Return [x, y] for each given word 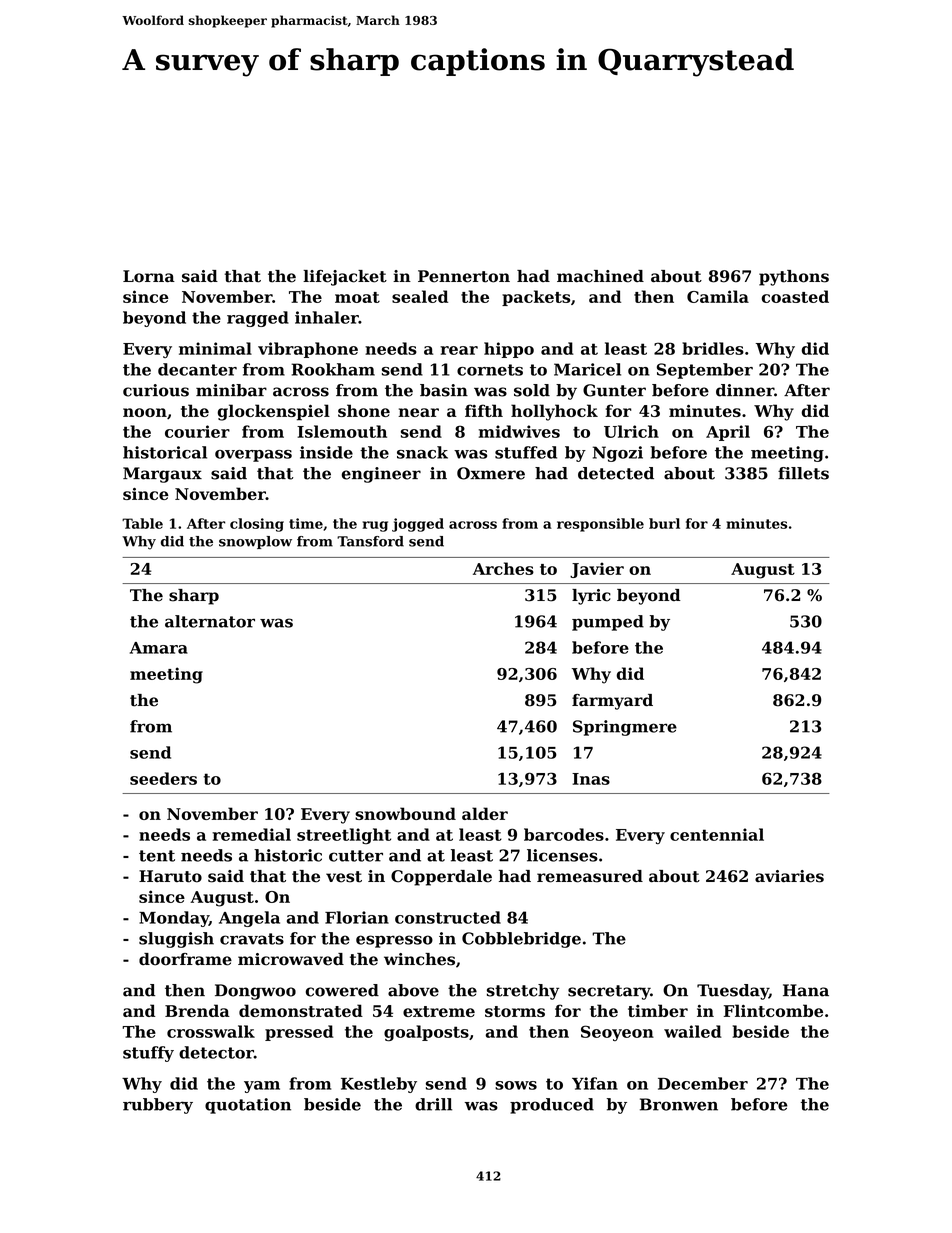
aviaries [789, 876]
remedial [251, 834]
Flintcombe [773, 1010]
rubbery [158, 1106]
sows [516, 1085]
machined [600, 276]
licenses [562, 855]
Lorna [149, 276]
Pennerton [464, 276]
